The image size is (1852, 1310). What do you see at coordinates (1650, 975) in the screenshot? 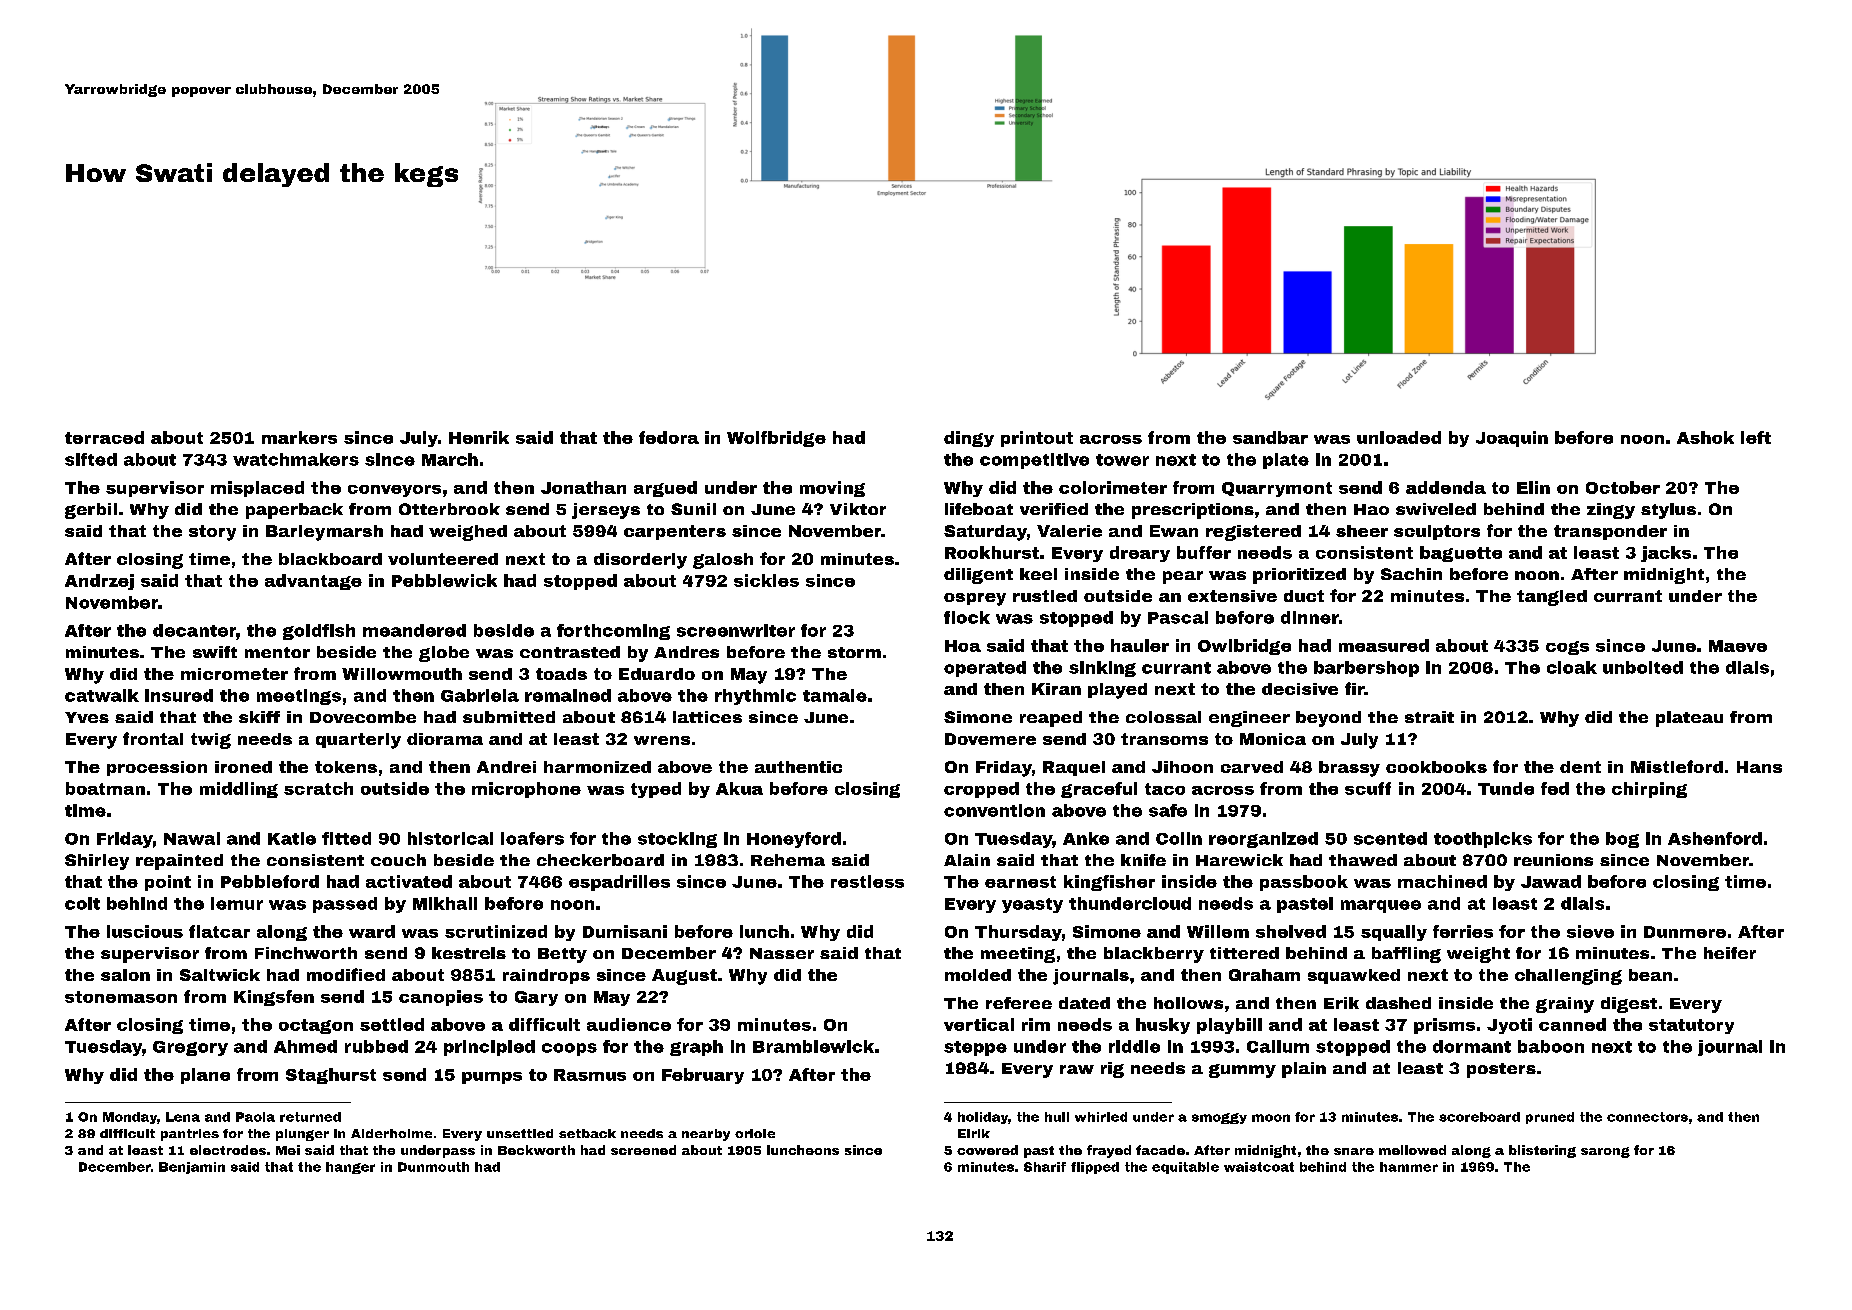
I see `bean` at bounding box center [1650, 975].
